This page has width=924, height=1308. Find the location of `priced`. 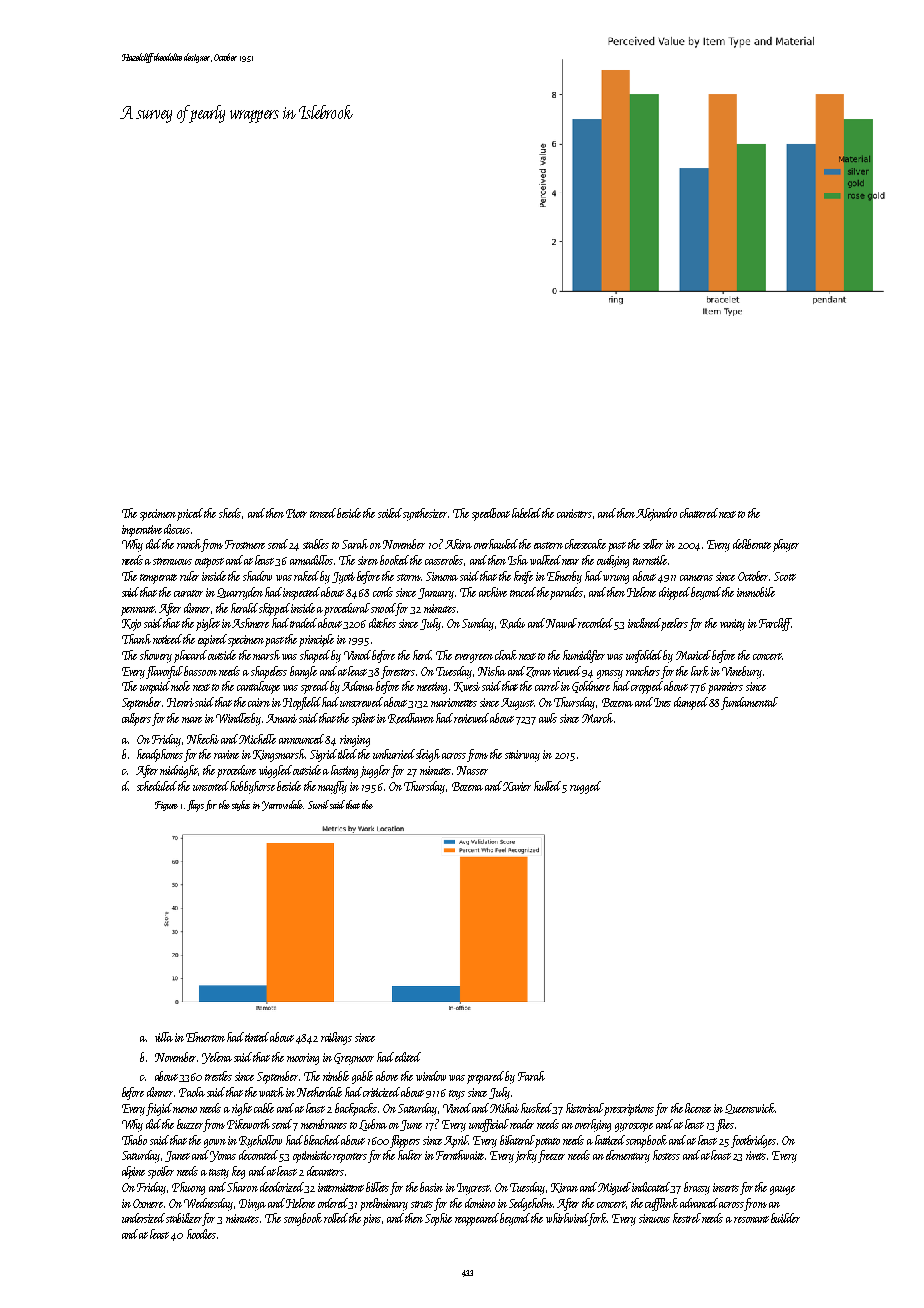

priced is located at coordinates (191, 514).
